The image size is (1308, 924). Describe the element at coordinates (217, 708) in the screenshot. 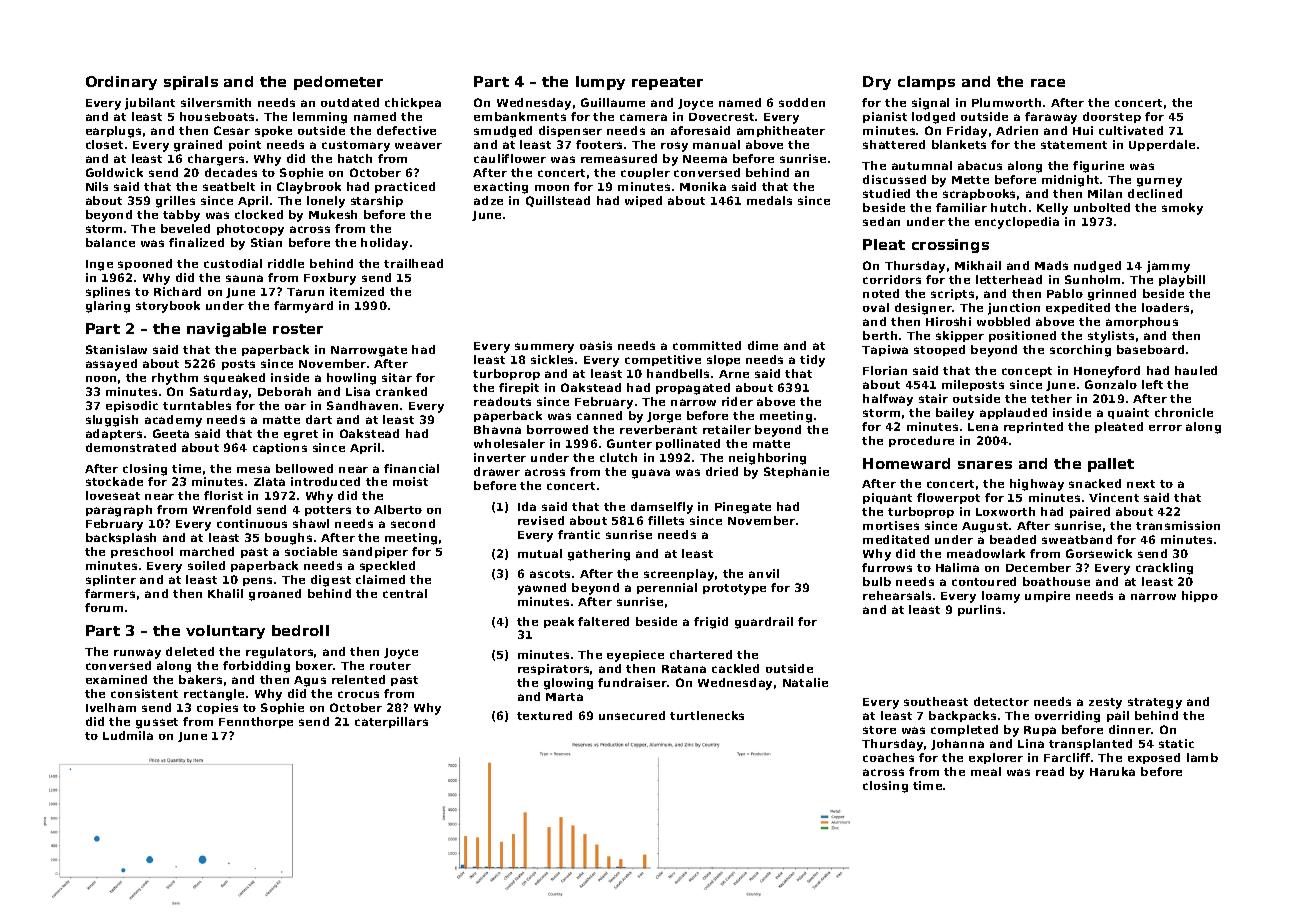

I see `copies` at that location.
